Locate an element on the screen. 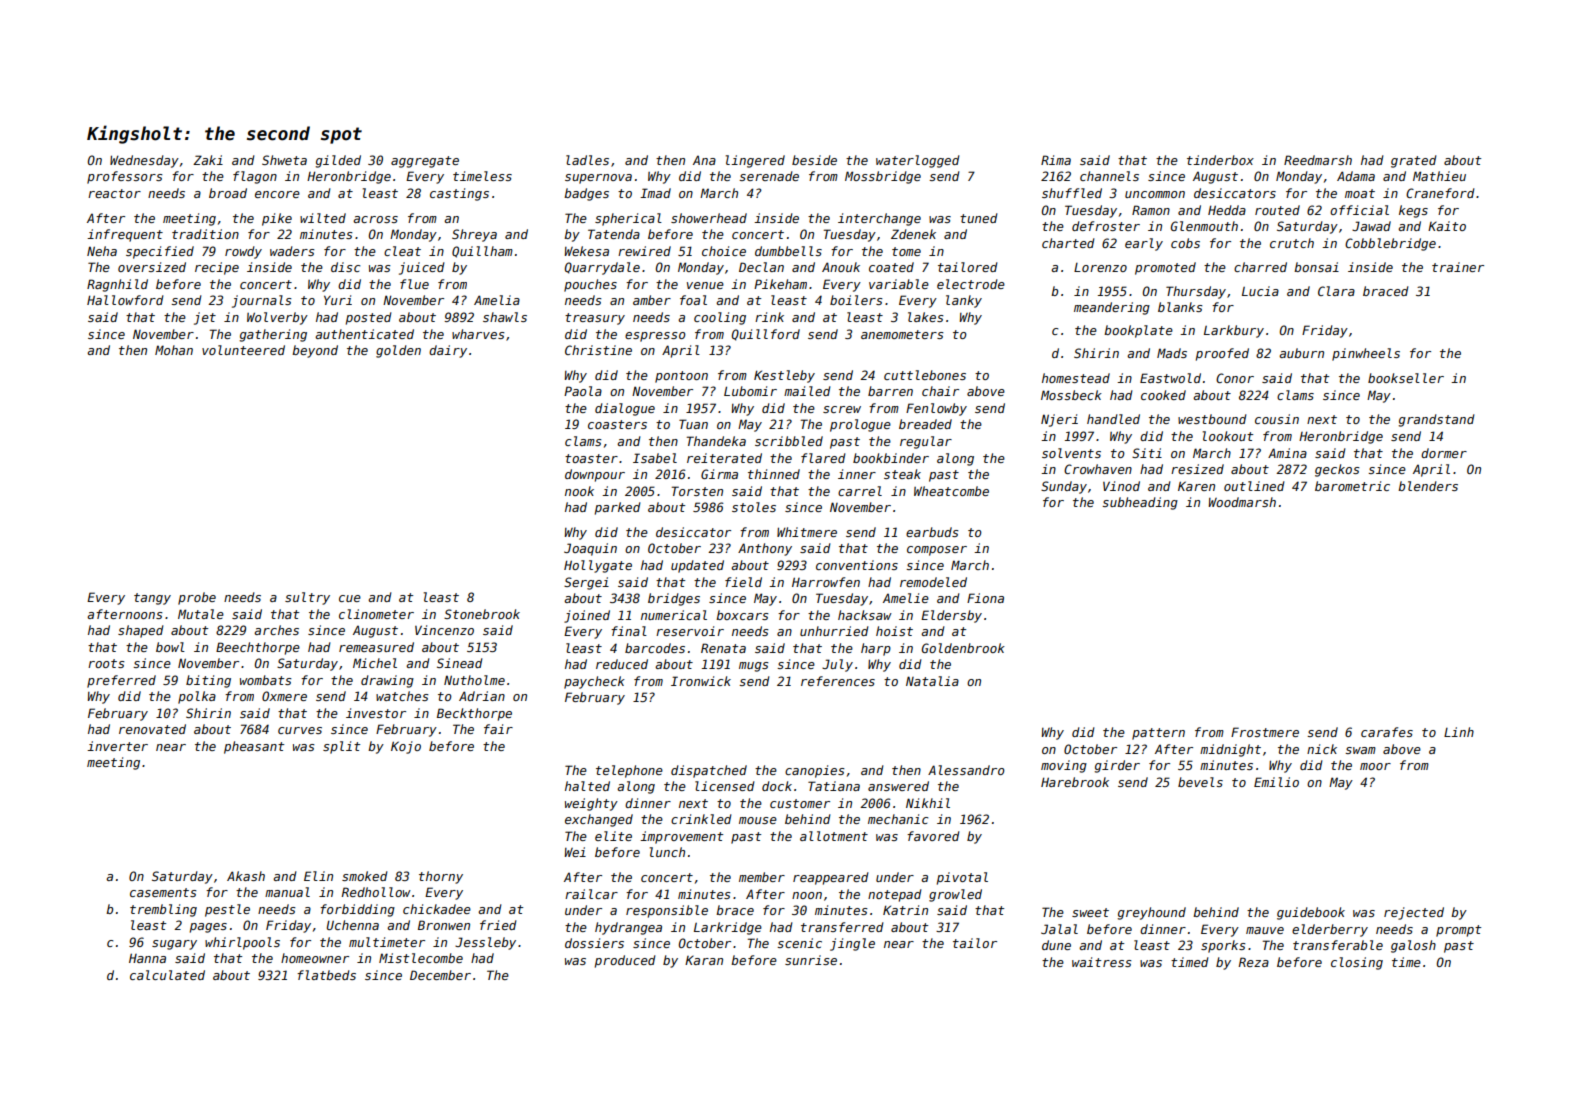 Image resolution: width=1574 pixels, height=1113 pixels. serenade is located at coordinates (769, 176).
